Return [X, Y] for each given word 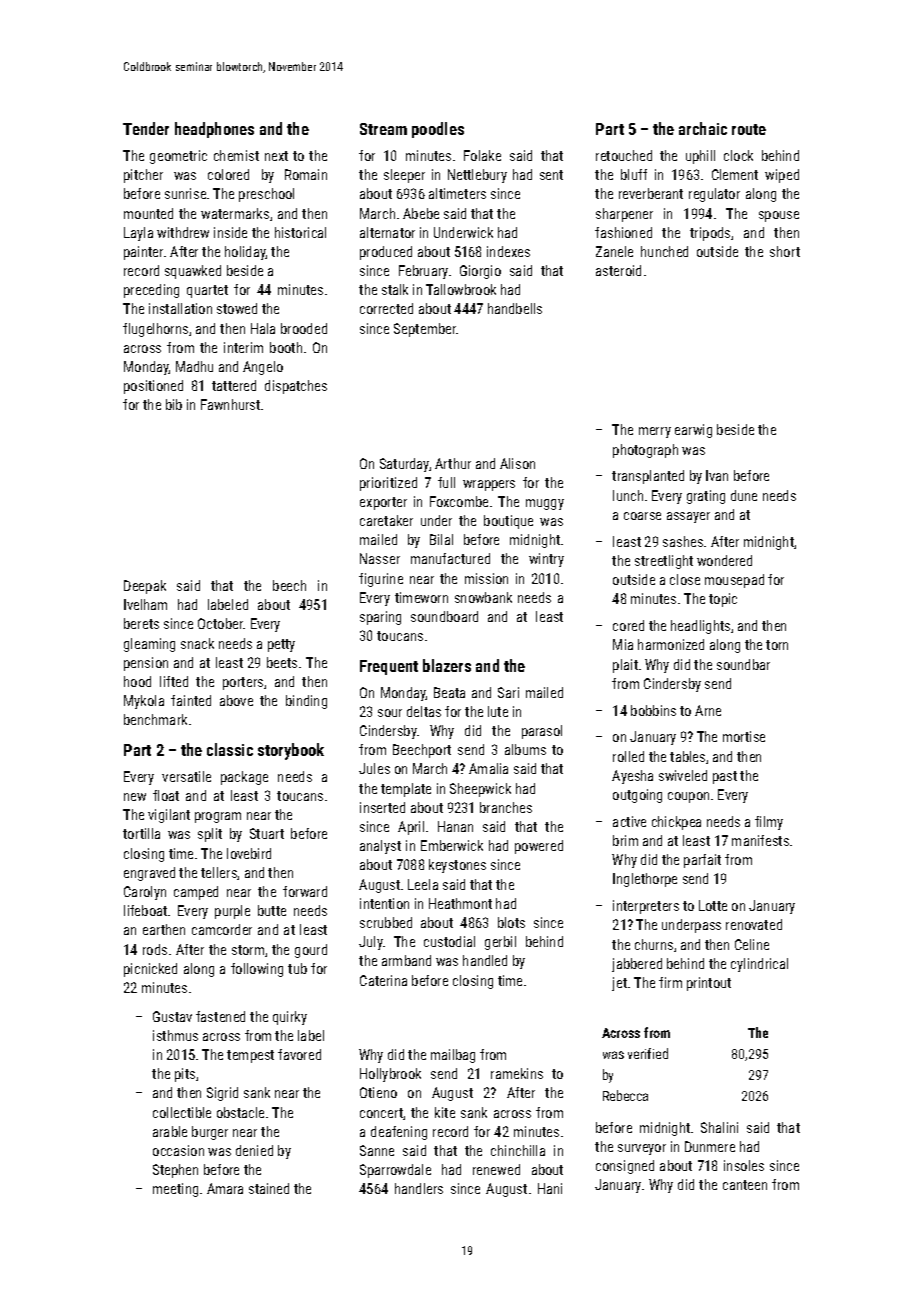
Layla [138, 234]
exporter [383, 503]
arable [170, 1131]
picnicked [150, 970]
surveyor [642, 1149]
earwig [693, 431]
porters [243, 683]
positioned [153, 387]
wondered [724, 560]
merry [655, 432]
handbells [515, 308]
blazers [447, 665]
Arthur [453, 463]
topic [723, 600]
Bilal [441, 539]
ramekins [517, 1073]
